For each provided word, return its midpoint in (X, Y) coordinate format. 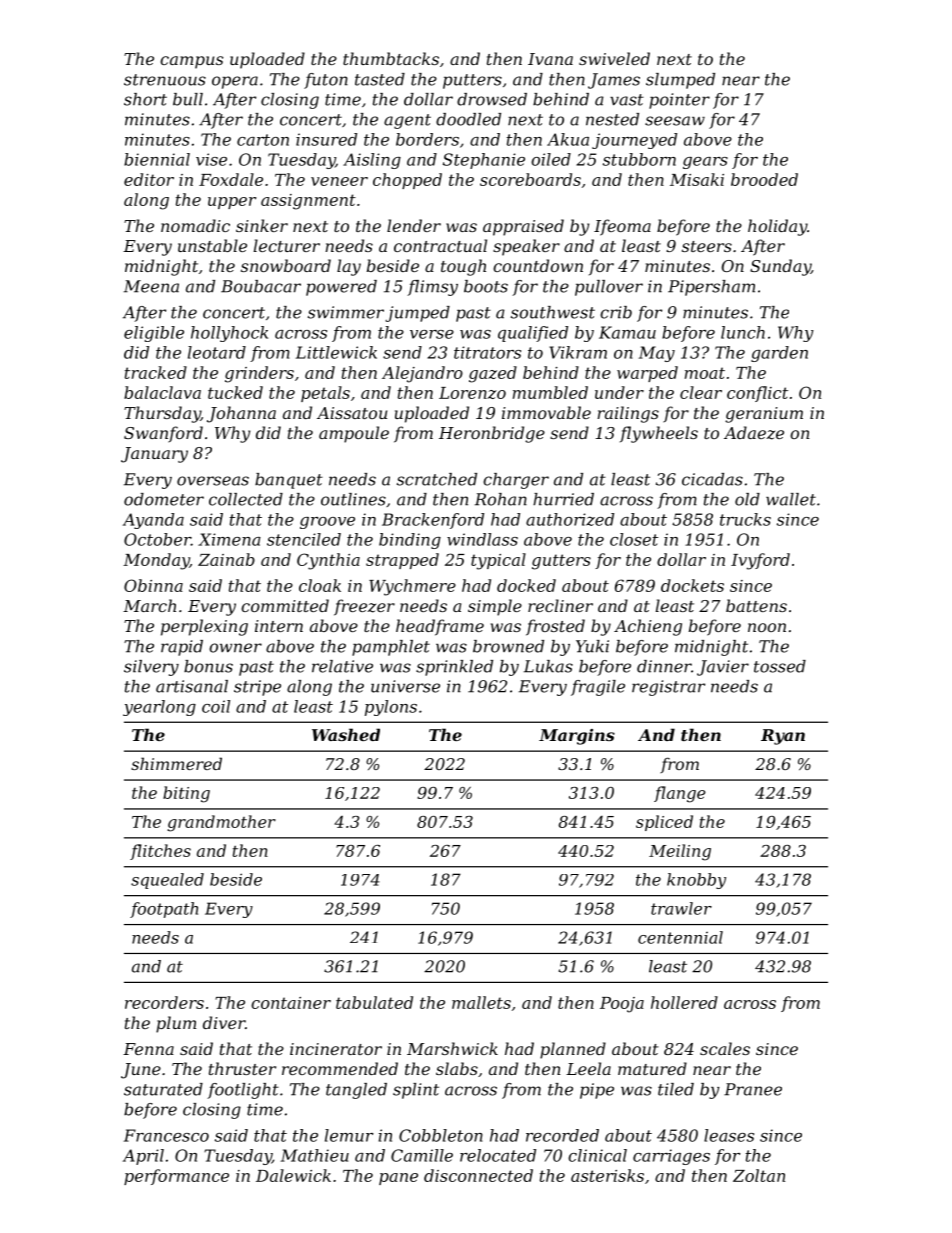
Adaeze (754, 433)
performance (176, 1177)
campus (191, 62)
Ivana (550, 59)
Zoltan (759, 1175)
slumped (680, 81)
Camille (422, 1155)
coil (216, 706)
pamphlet (391, 648)
